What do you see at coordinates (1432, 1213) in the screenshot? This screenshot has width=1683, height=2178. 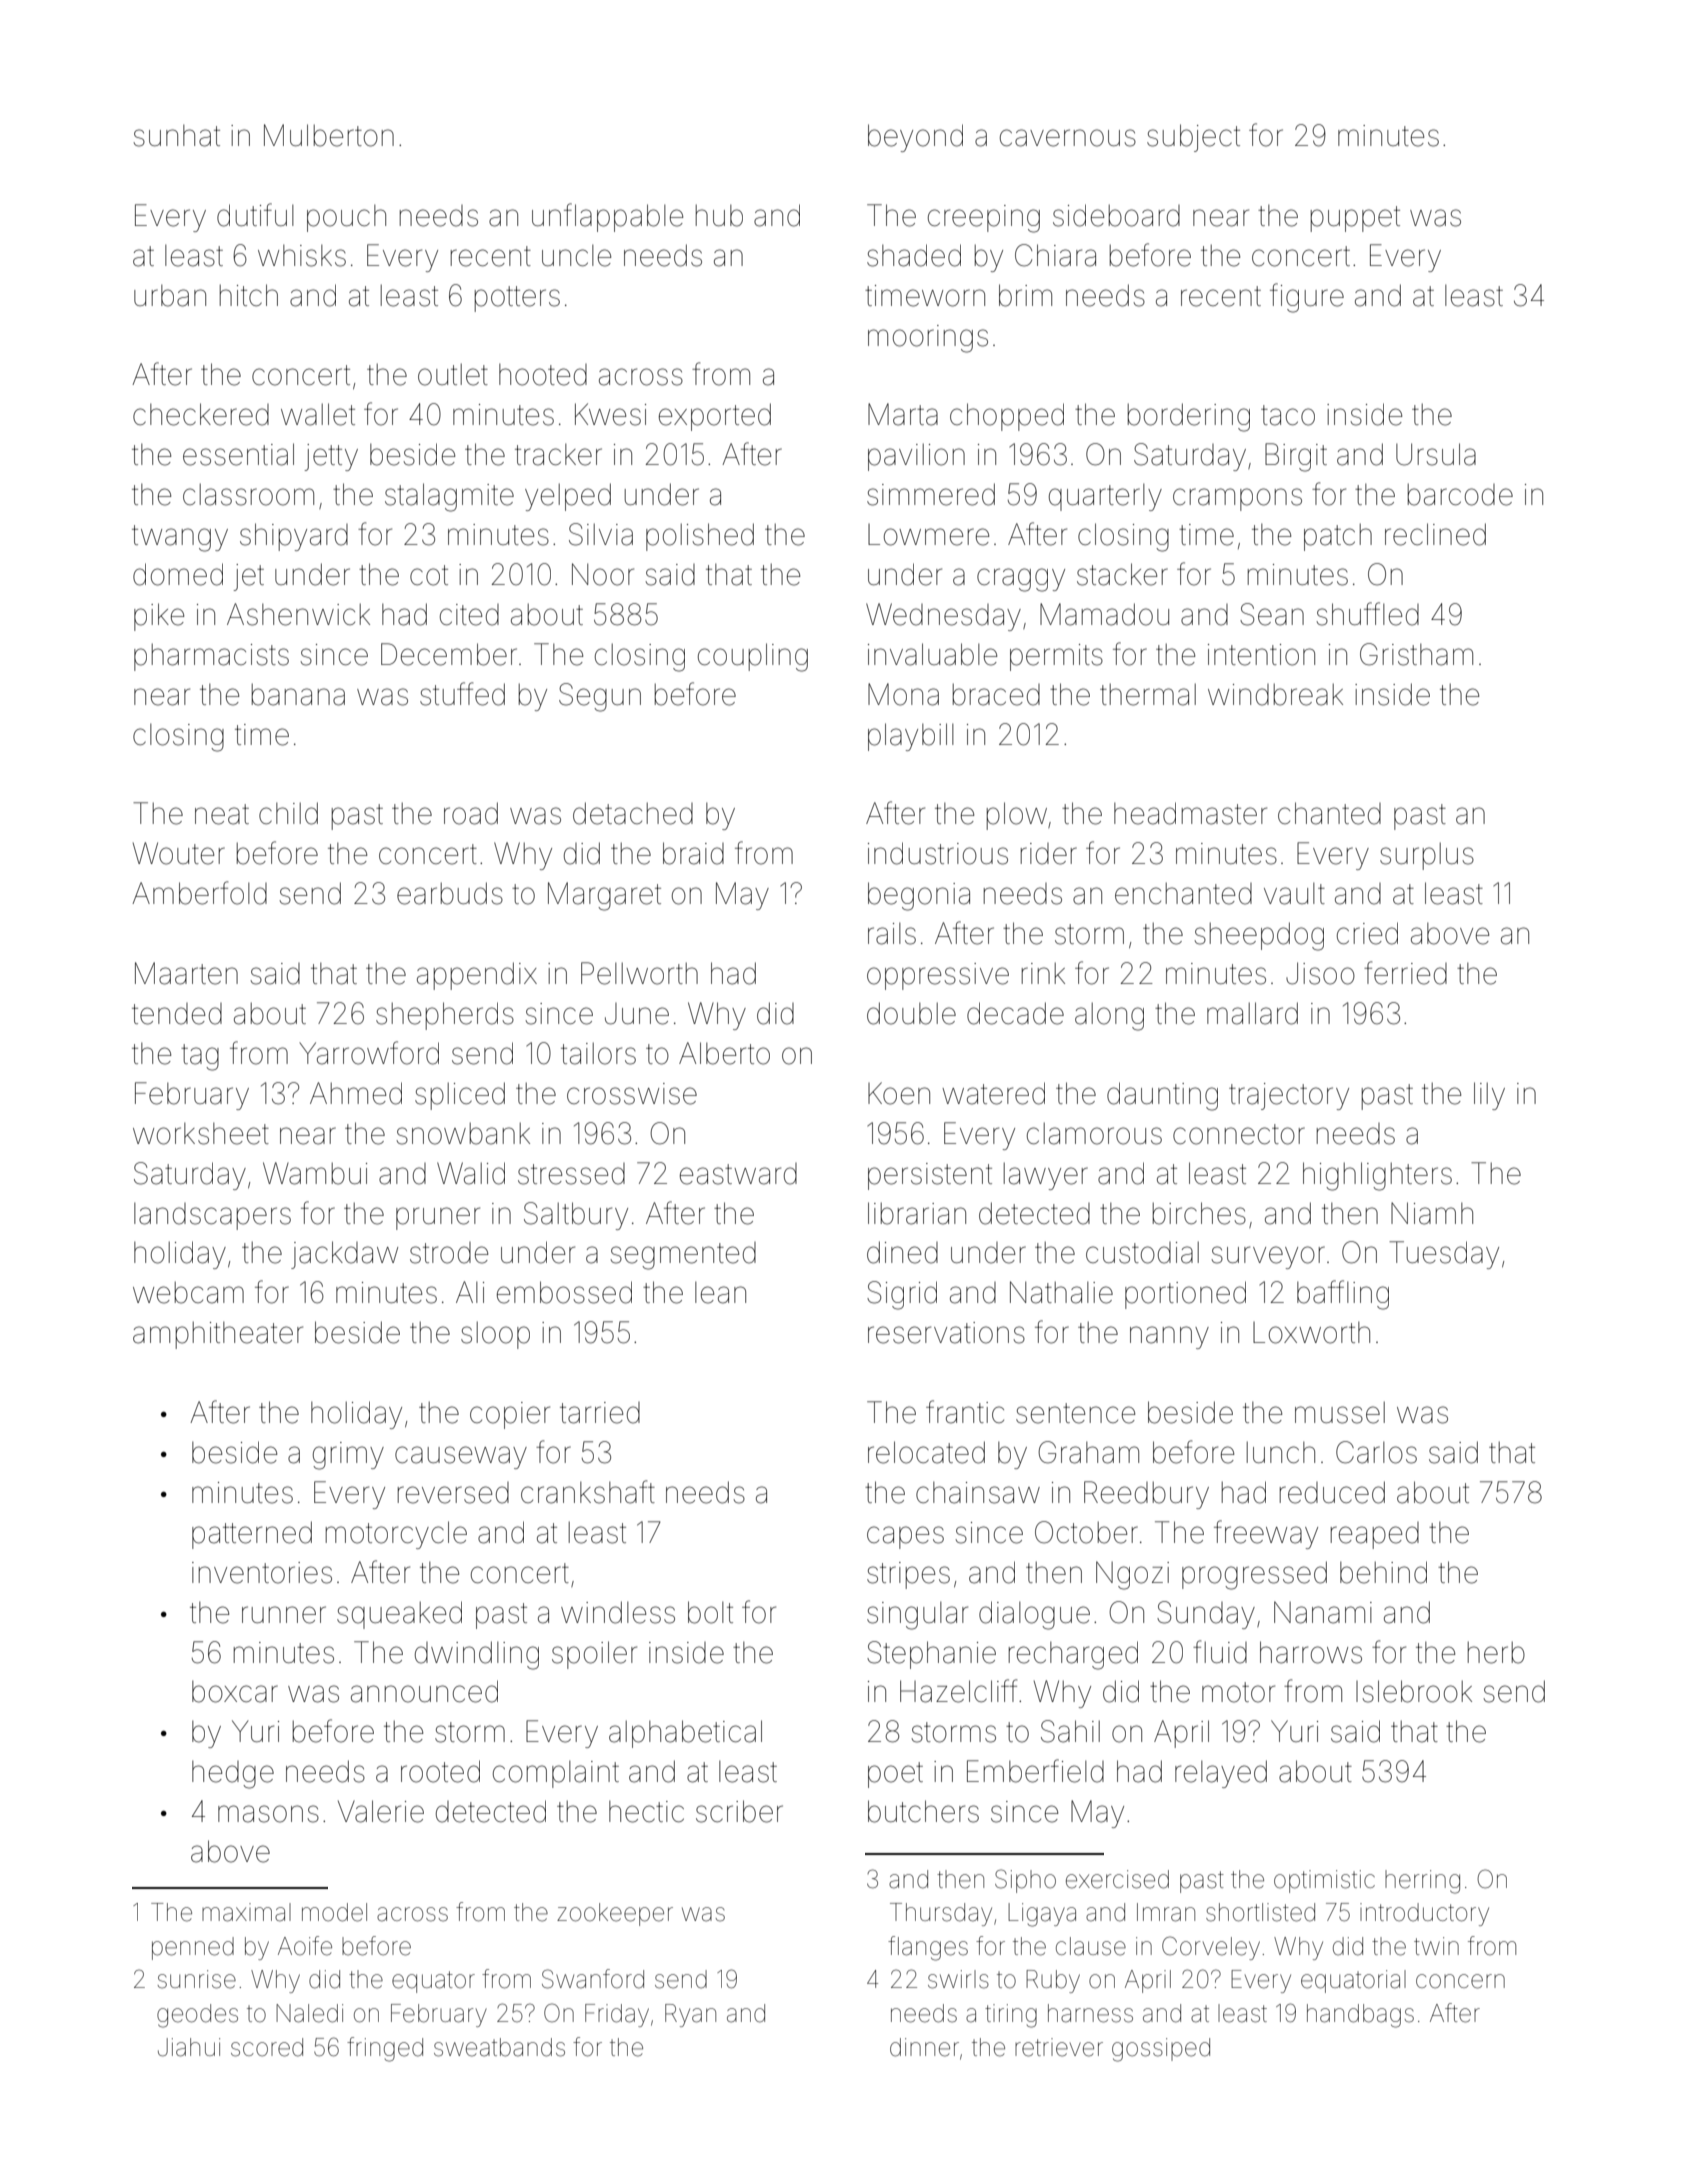 I see `Niamh` at bounding box center [1432, 1213].
